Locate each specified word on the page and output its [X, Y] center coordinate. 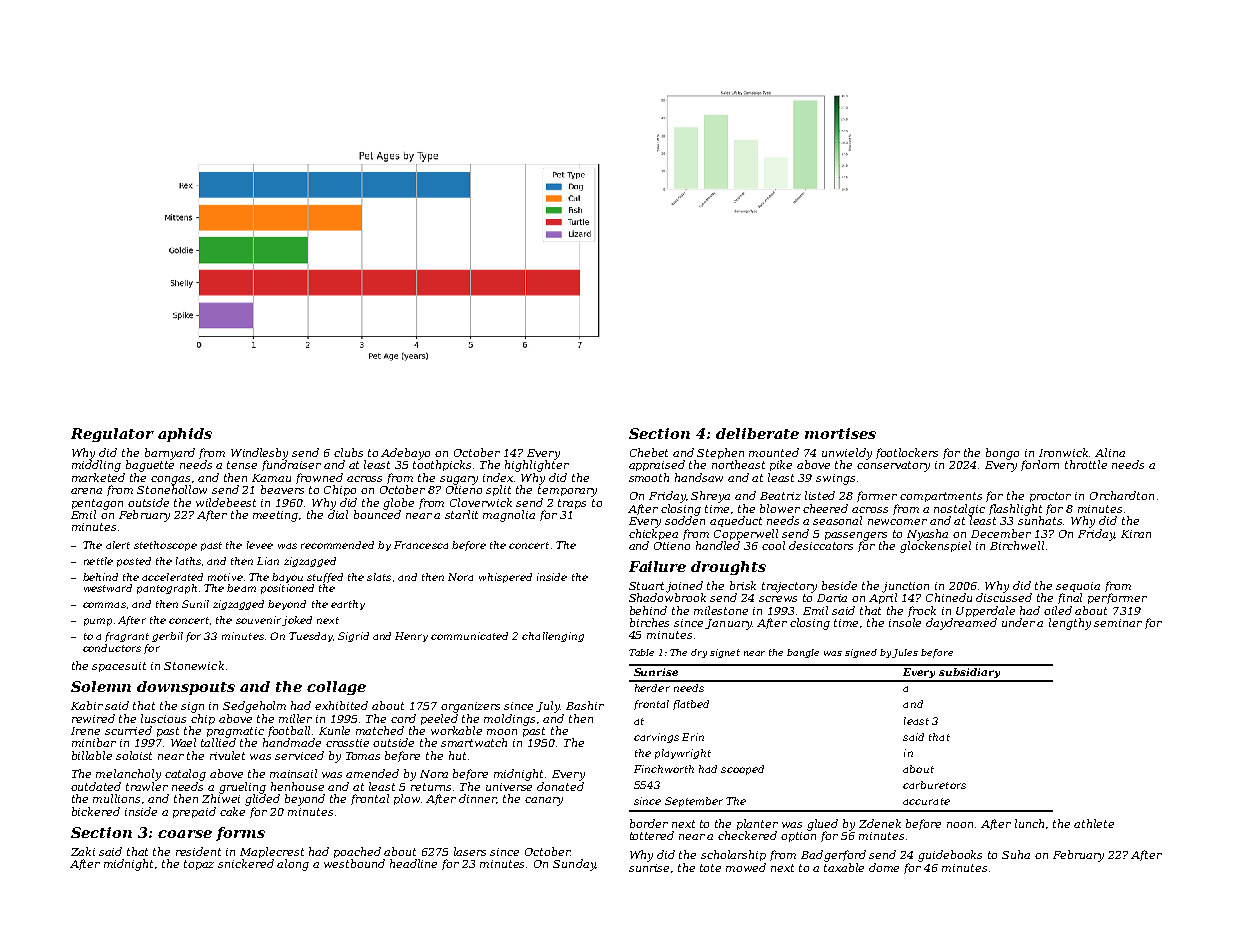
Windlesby [259, 454]
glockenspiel [935, 547]
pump [98, 622]
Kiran [1136, 534]
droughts [728, 568]
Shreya [710, 497]
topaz [199, 865]
